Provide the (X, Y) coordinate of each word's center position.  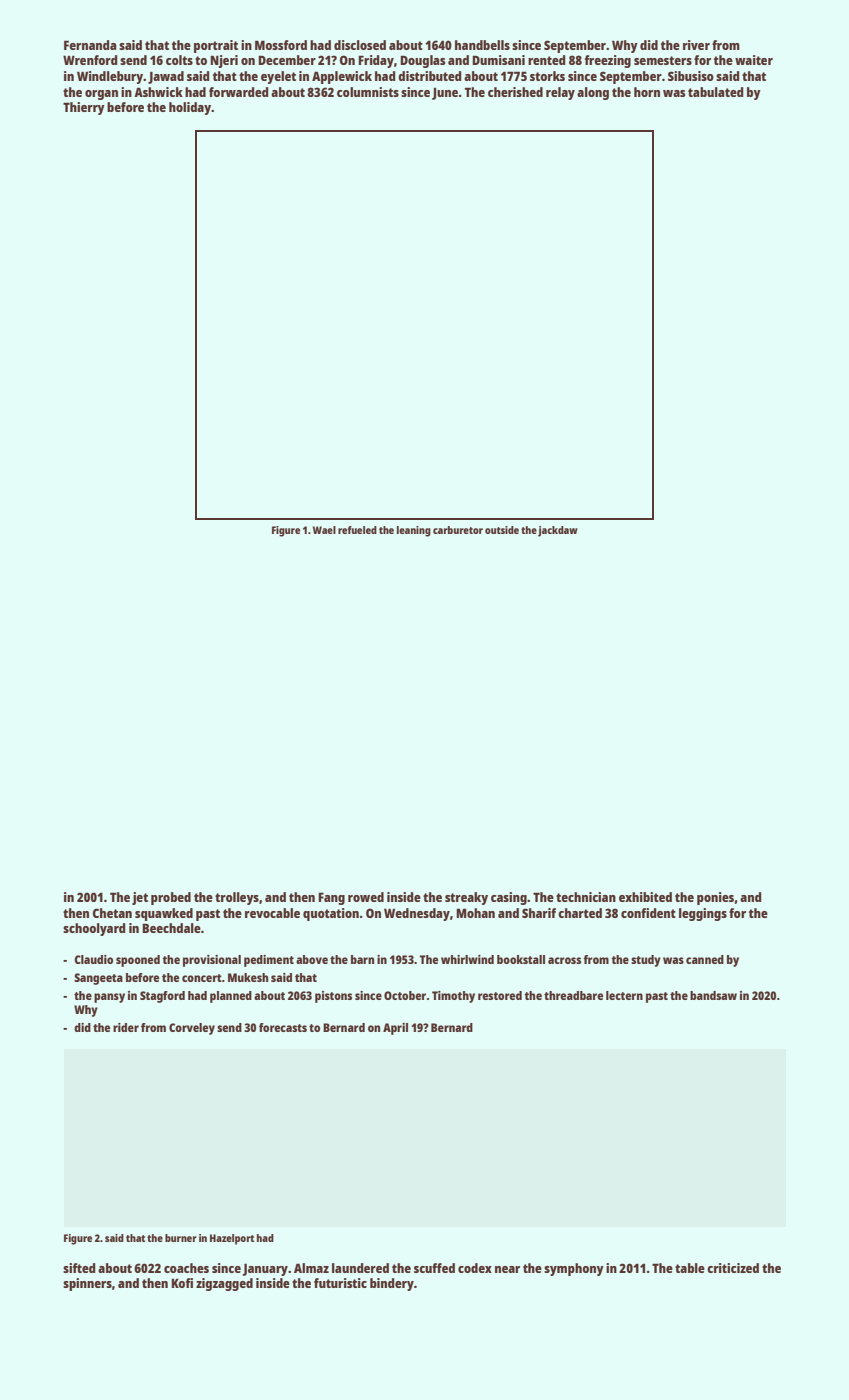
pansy (109, 998)
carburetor (458, 530)
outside (502, 530)
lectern (624, 995)
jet (140, 898)
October (405, 995)
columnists (368, 92)
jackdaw (558, 531)
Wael (324, 530)
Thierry (84, 108)
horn (647, 92)
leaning (414, 531)
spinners (87, 1284)
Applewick (342, 77)
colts (179, 60)
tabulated (716, 92)
